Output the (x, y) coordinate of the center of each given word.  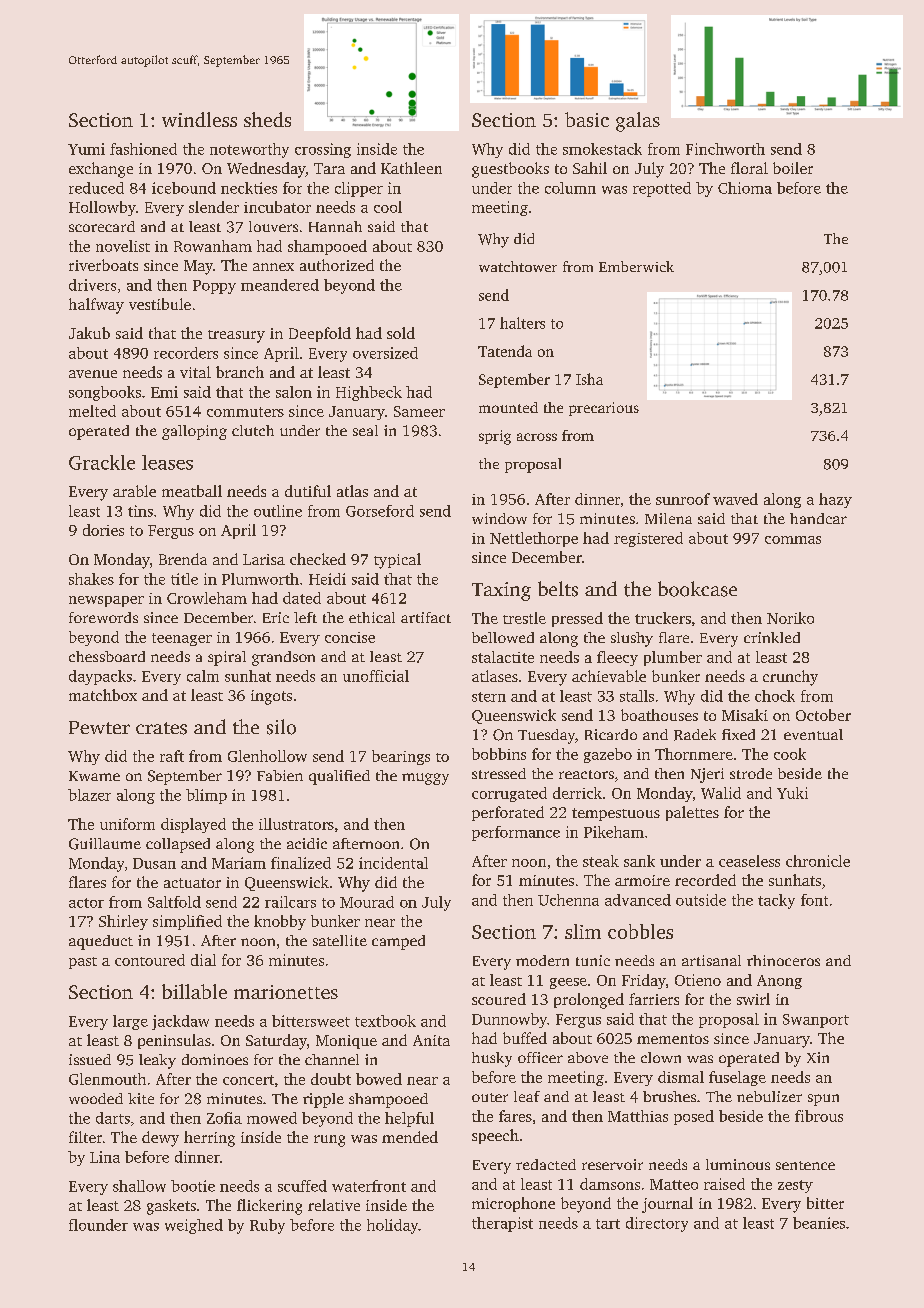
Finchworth (725, 149)
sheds (267, 119)
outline (278, 511)
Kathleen (411, 168)
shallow (139, 1186)
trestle (524, 618)
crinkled (772, 637)
